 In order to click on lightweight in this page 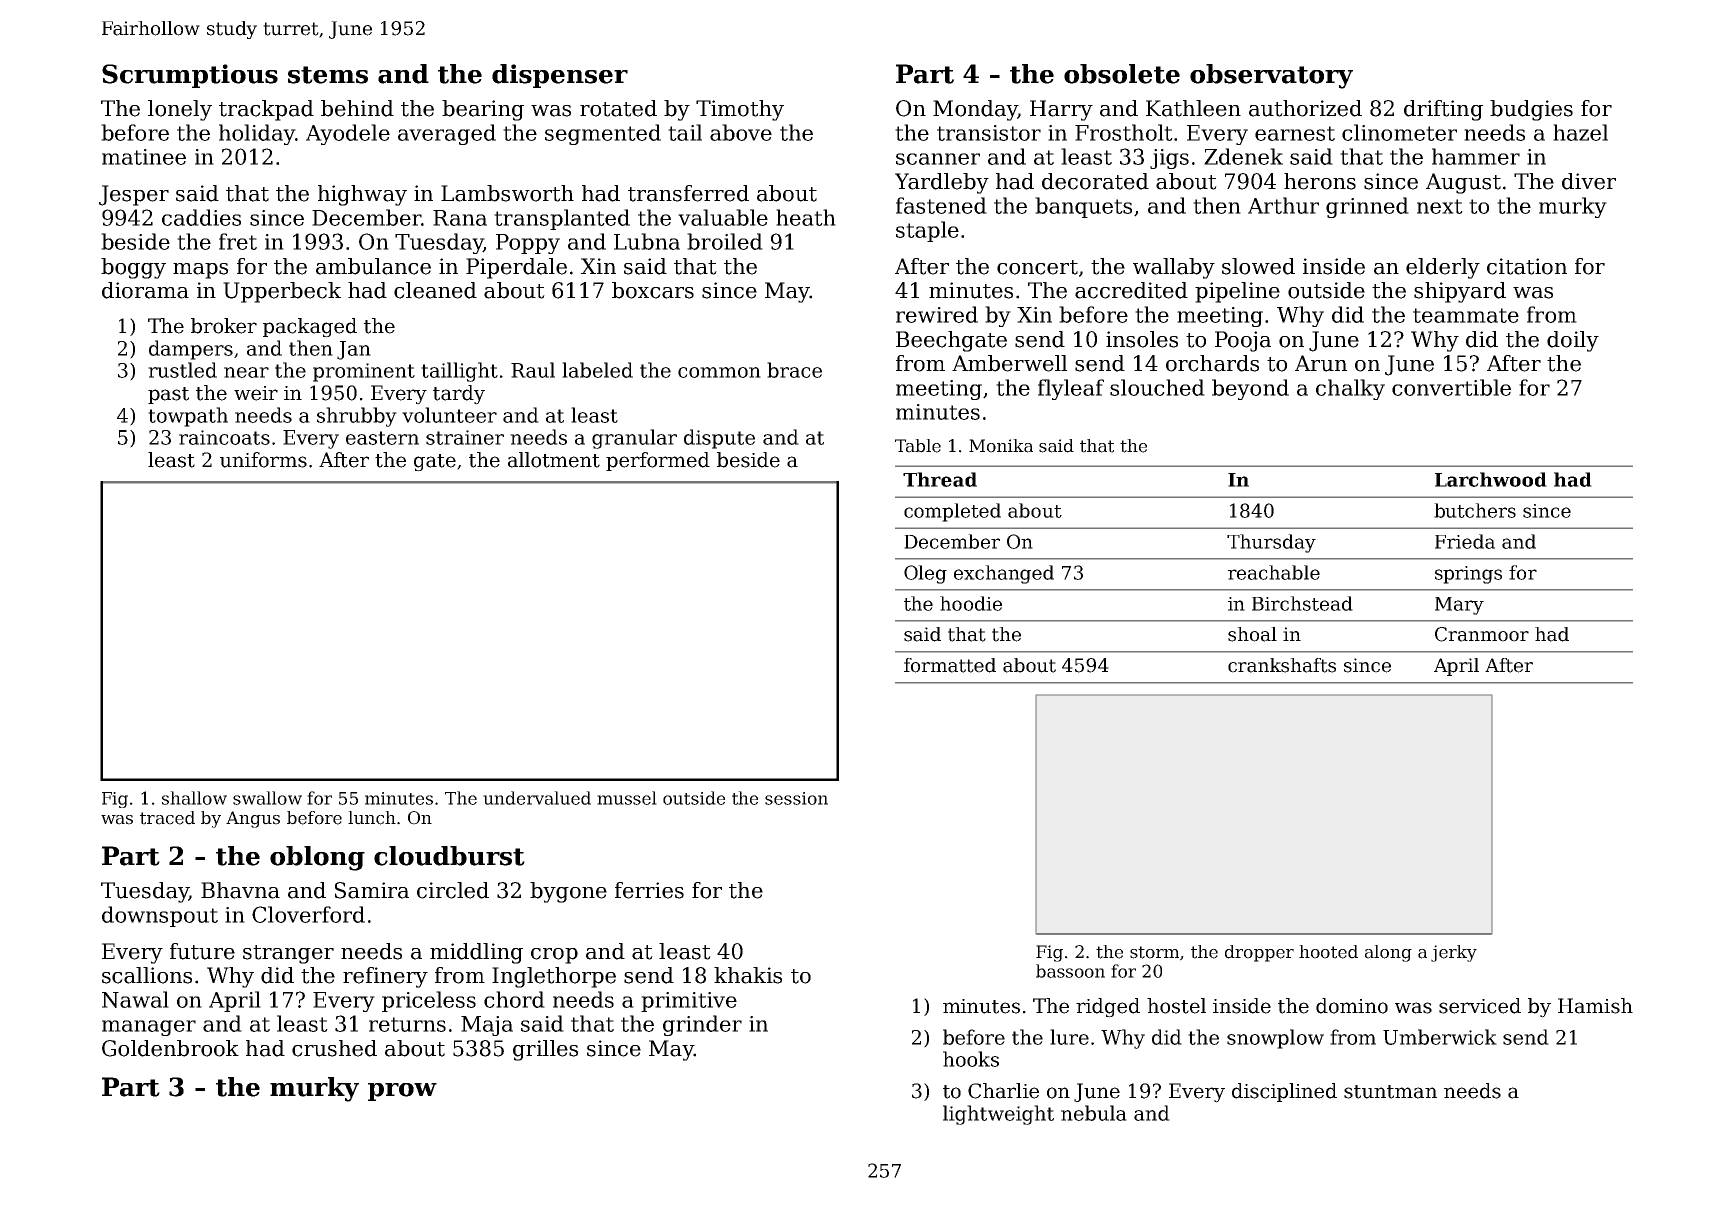, I will do `click(998, 1115)`.
